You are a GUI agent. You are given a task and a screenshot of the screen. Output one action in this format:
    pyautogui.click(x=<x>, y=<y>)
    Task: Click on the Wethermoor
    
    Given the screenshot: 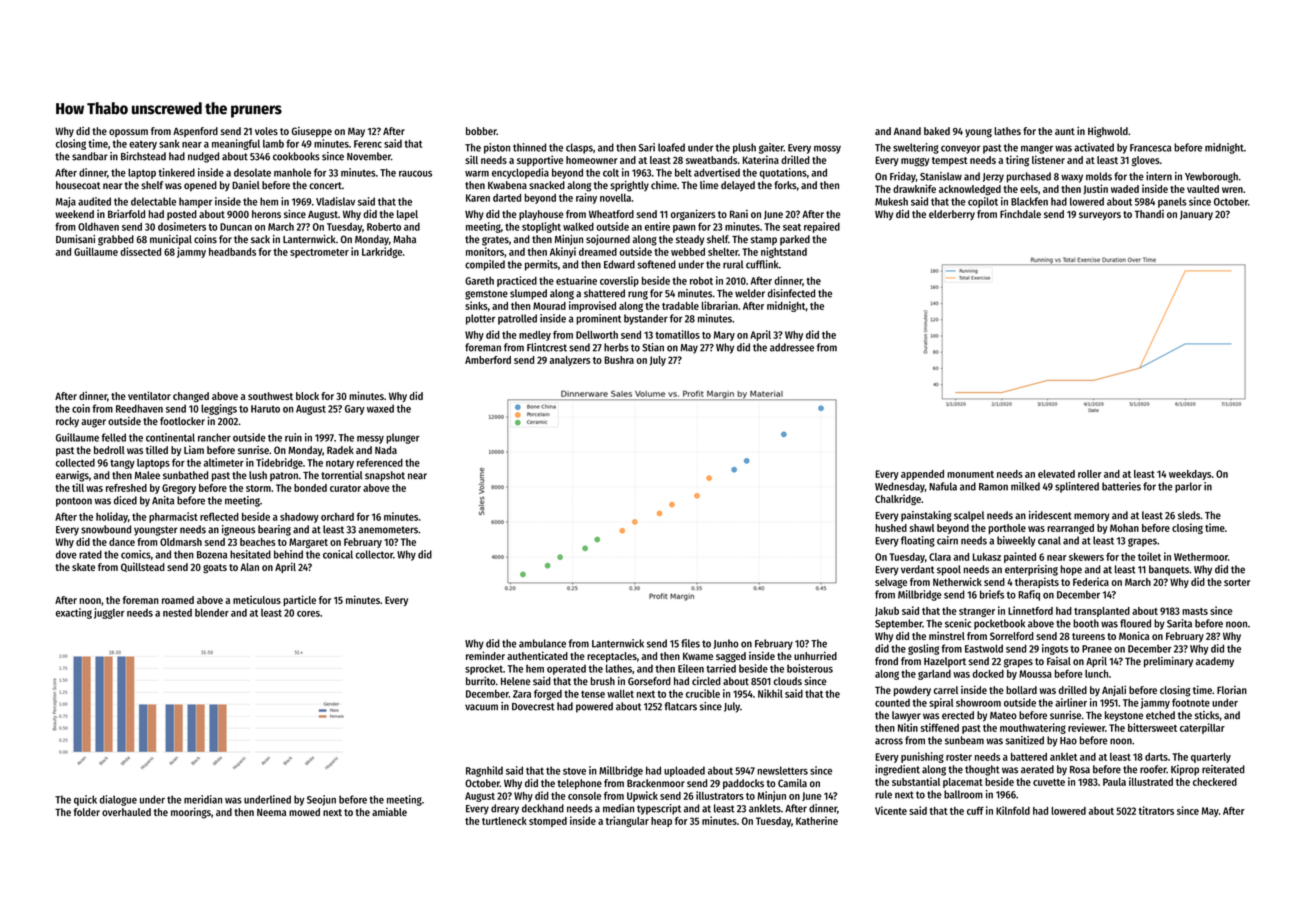 What is the action you would take?
    pyautogui.click(x=1201, y=557)
